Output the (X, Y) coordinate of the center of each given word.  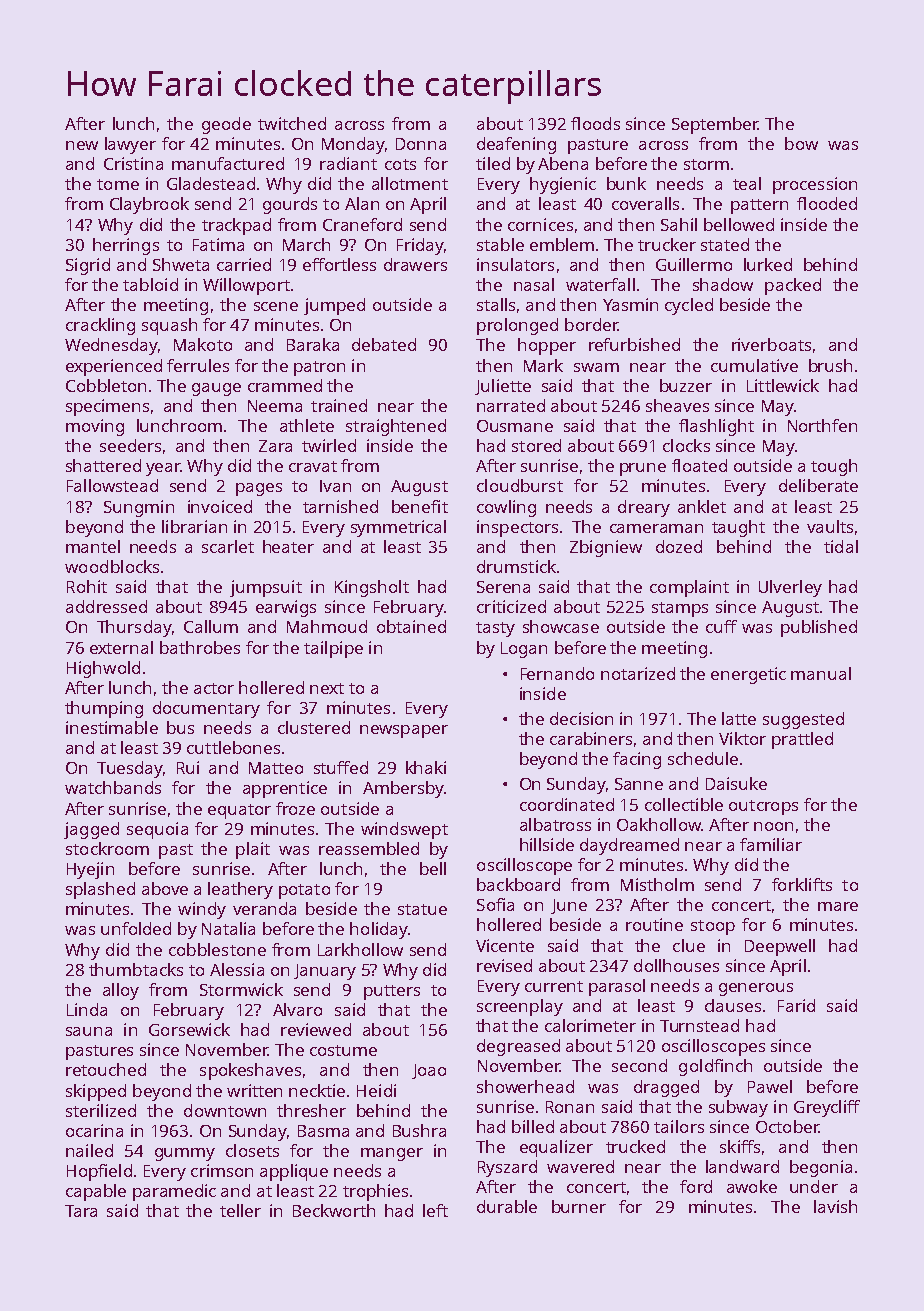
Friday (420, 246)
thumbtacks (136, 969)
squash (169, 326)
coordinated (567, 804)
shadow (723, 284)
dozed (679, 546)
